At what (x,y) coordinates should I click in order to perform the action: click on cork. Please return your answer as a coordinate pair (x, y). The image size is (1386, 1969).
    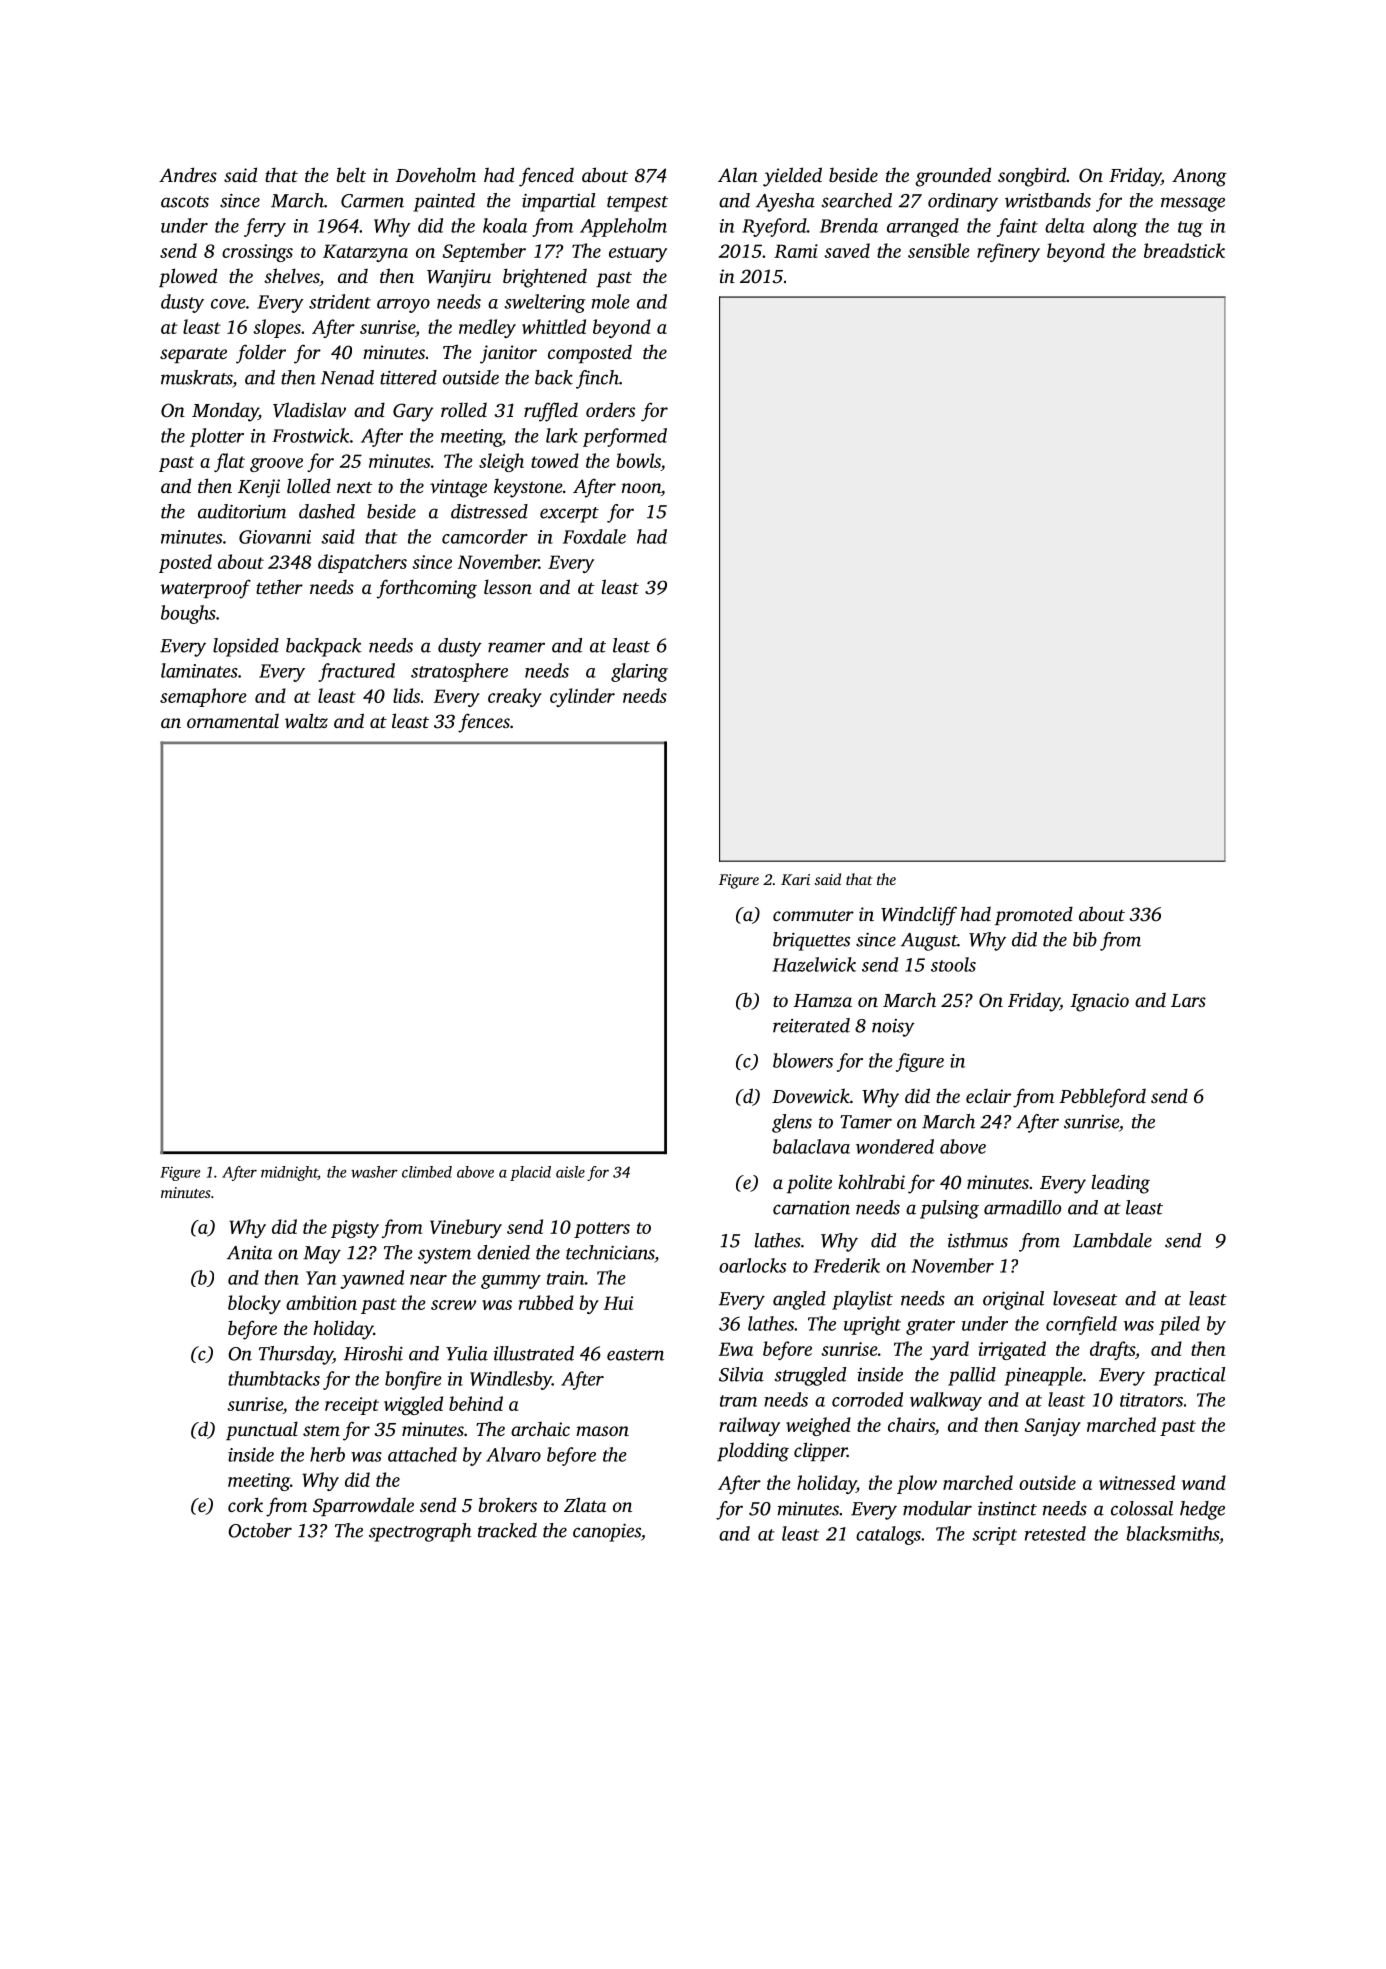
    Looking at the image, I should click on (245, 1504).
